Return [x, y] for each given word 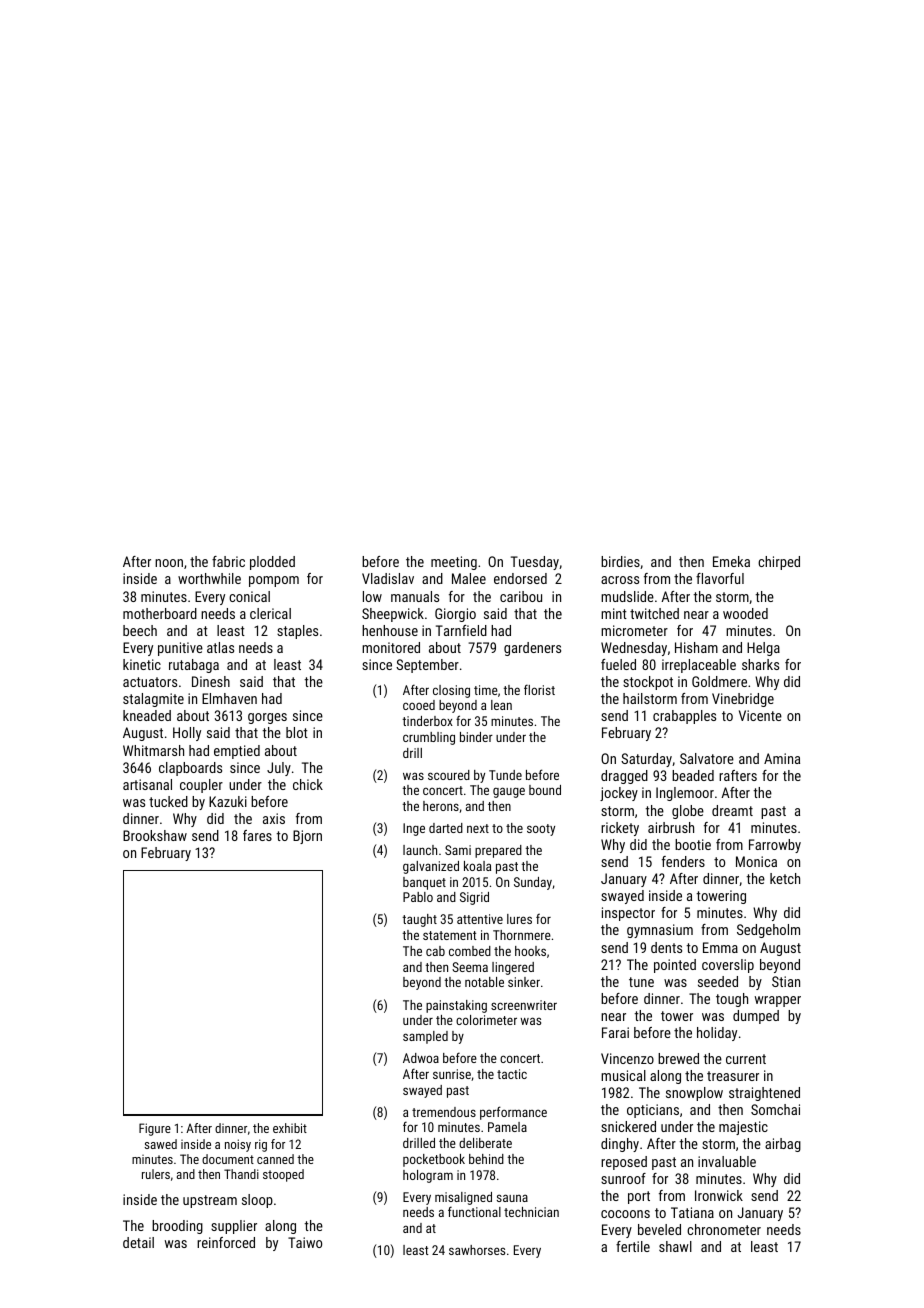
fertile [633, 1246]
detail [138, 1242]
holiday [717, 1034]
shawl [675, 1246]
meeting [454, 563]
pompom [274, 581]
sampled [425, 1037]
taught [419, 920]
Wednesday [634, 649]
